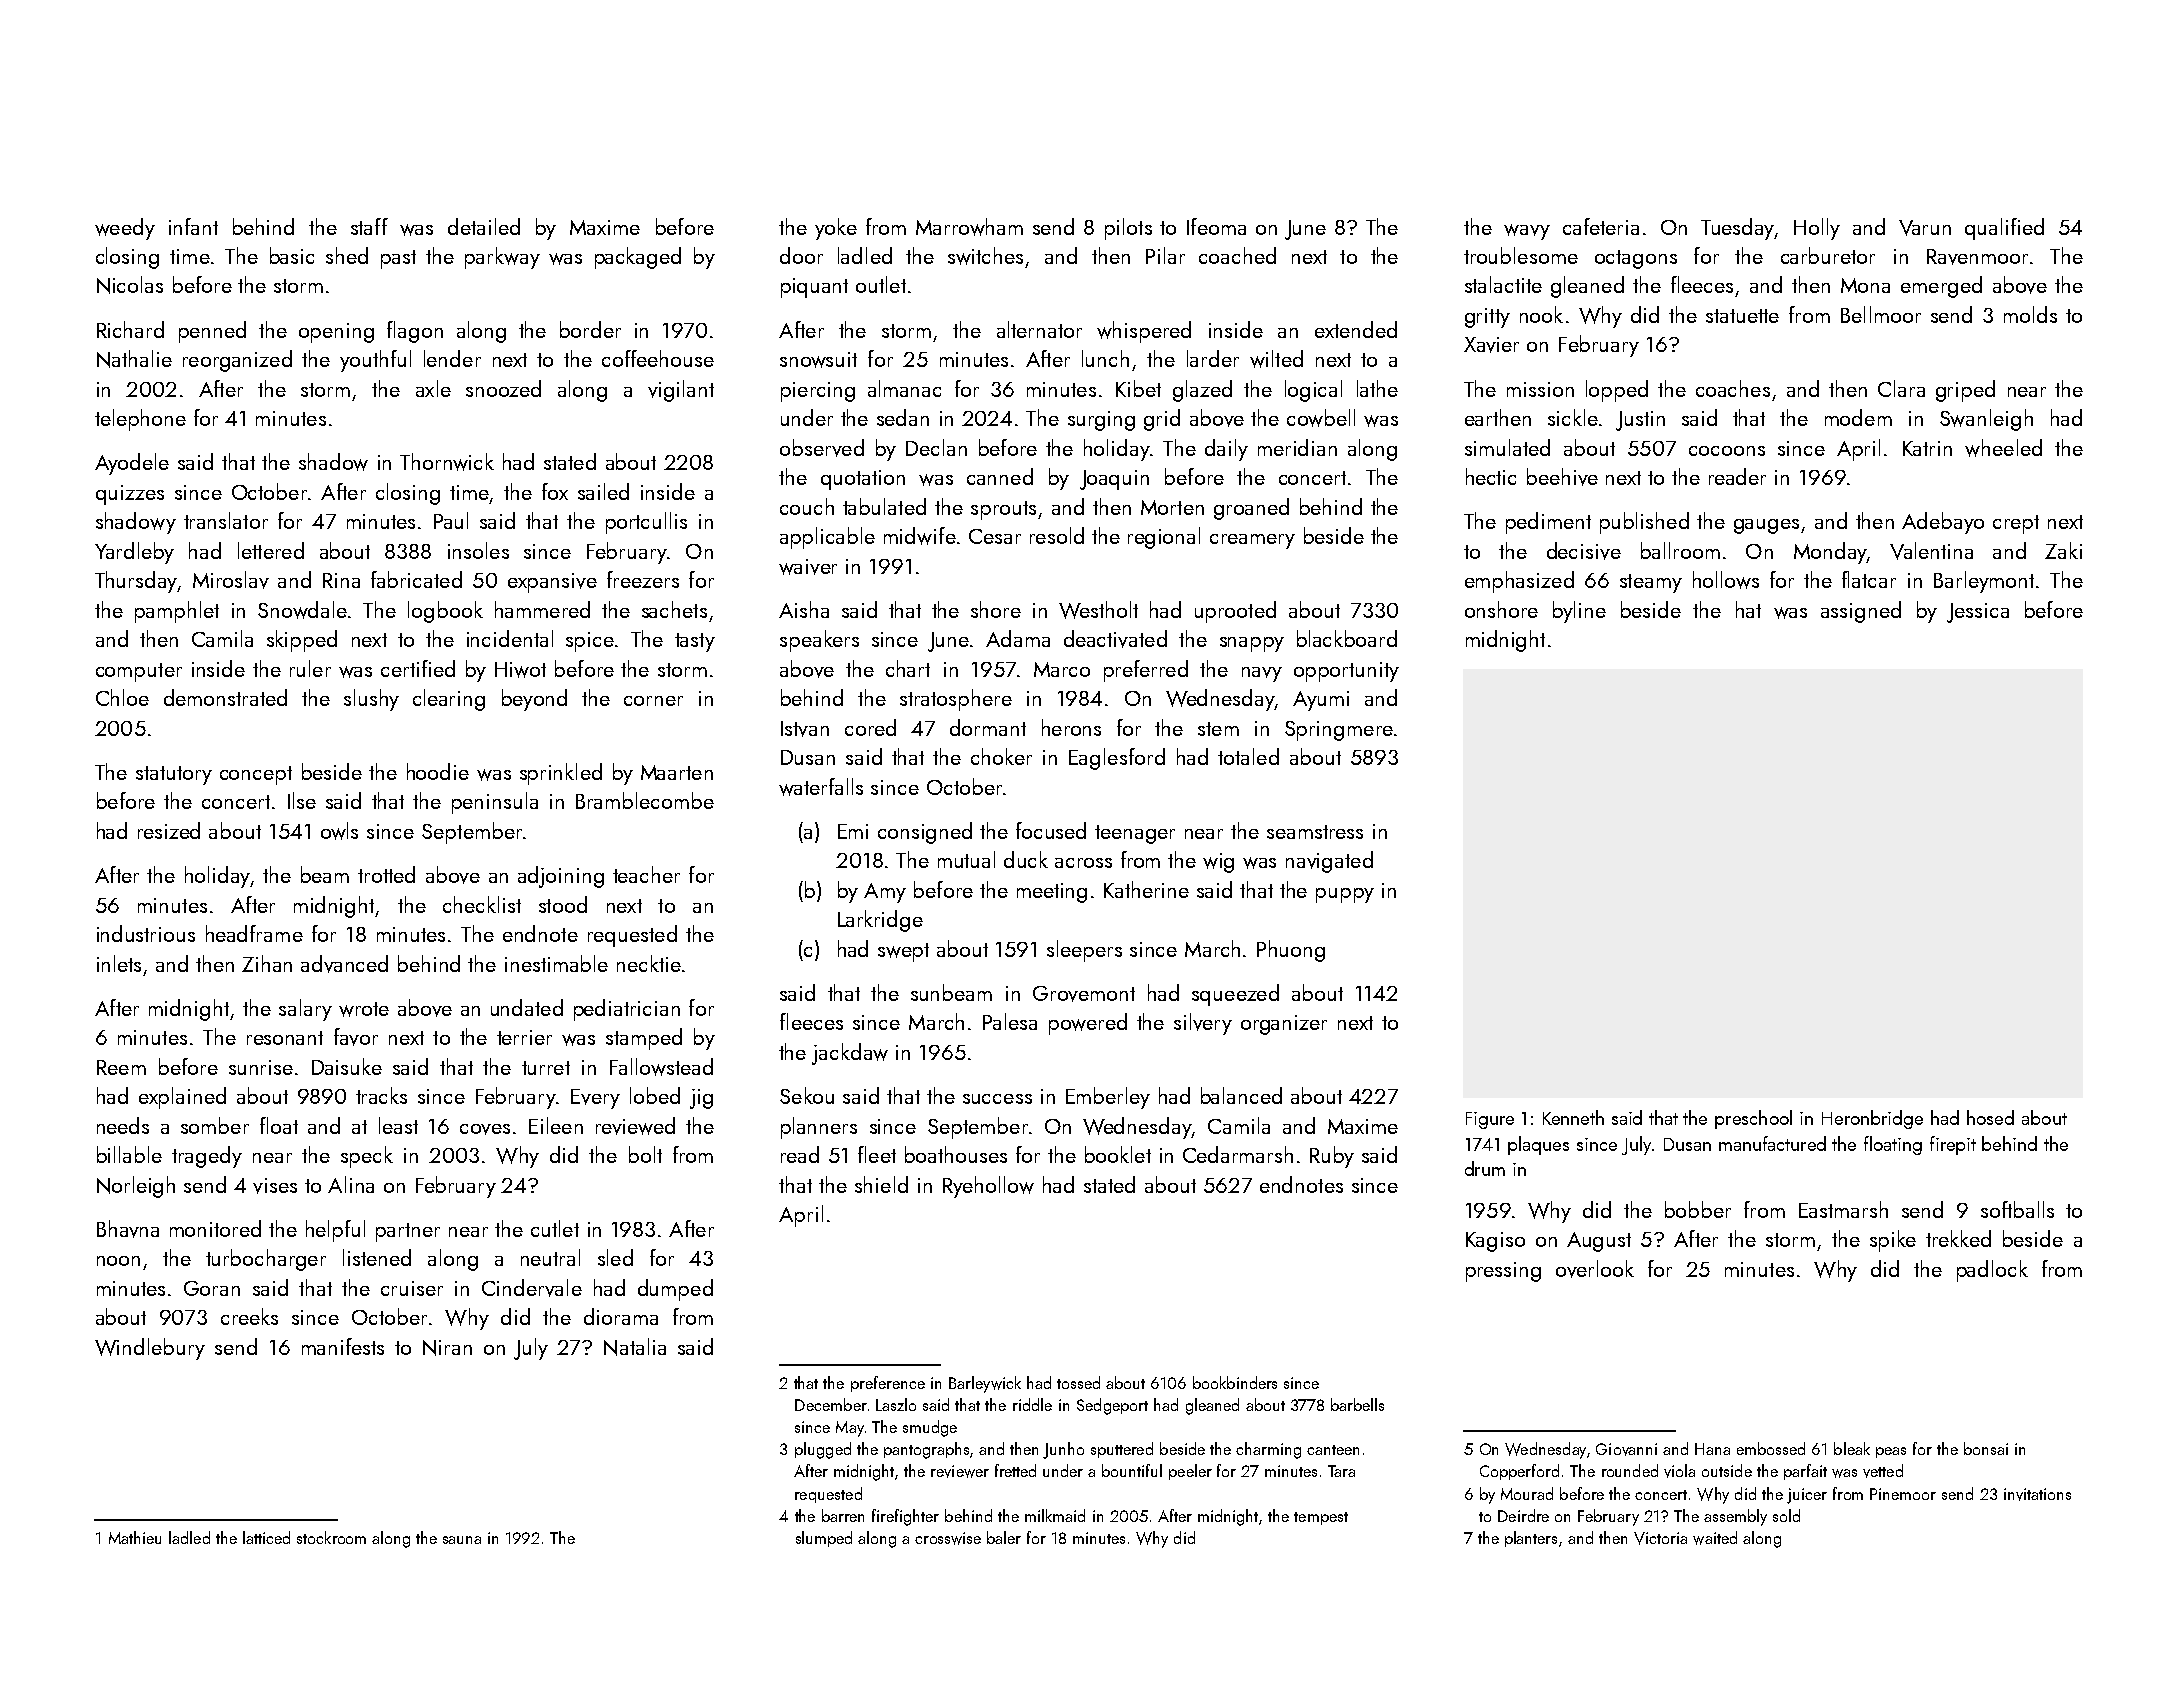 The height and width of the page is (1683, 2178). I want to click on axle, so click(433, 388).
